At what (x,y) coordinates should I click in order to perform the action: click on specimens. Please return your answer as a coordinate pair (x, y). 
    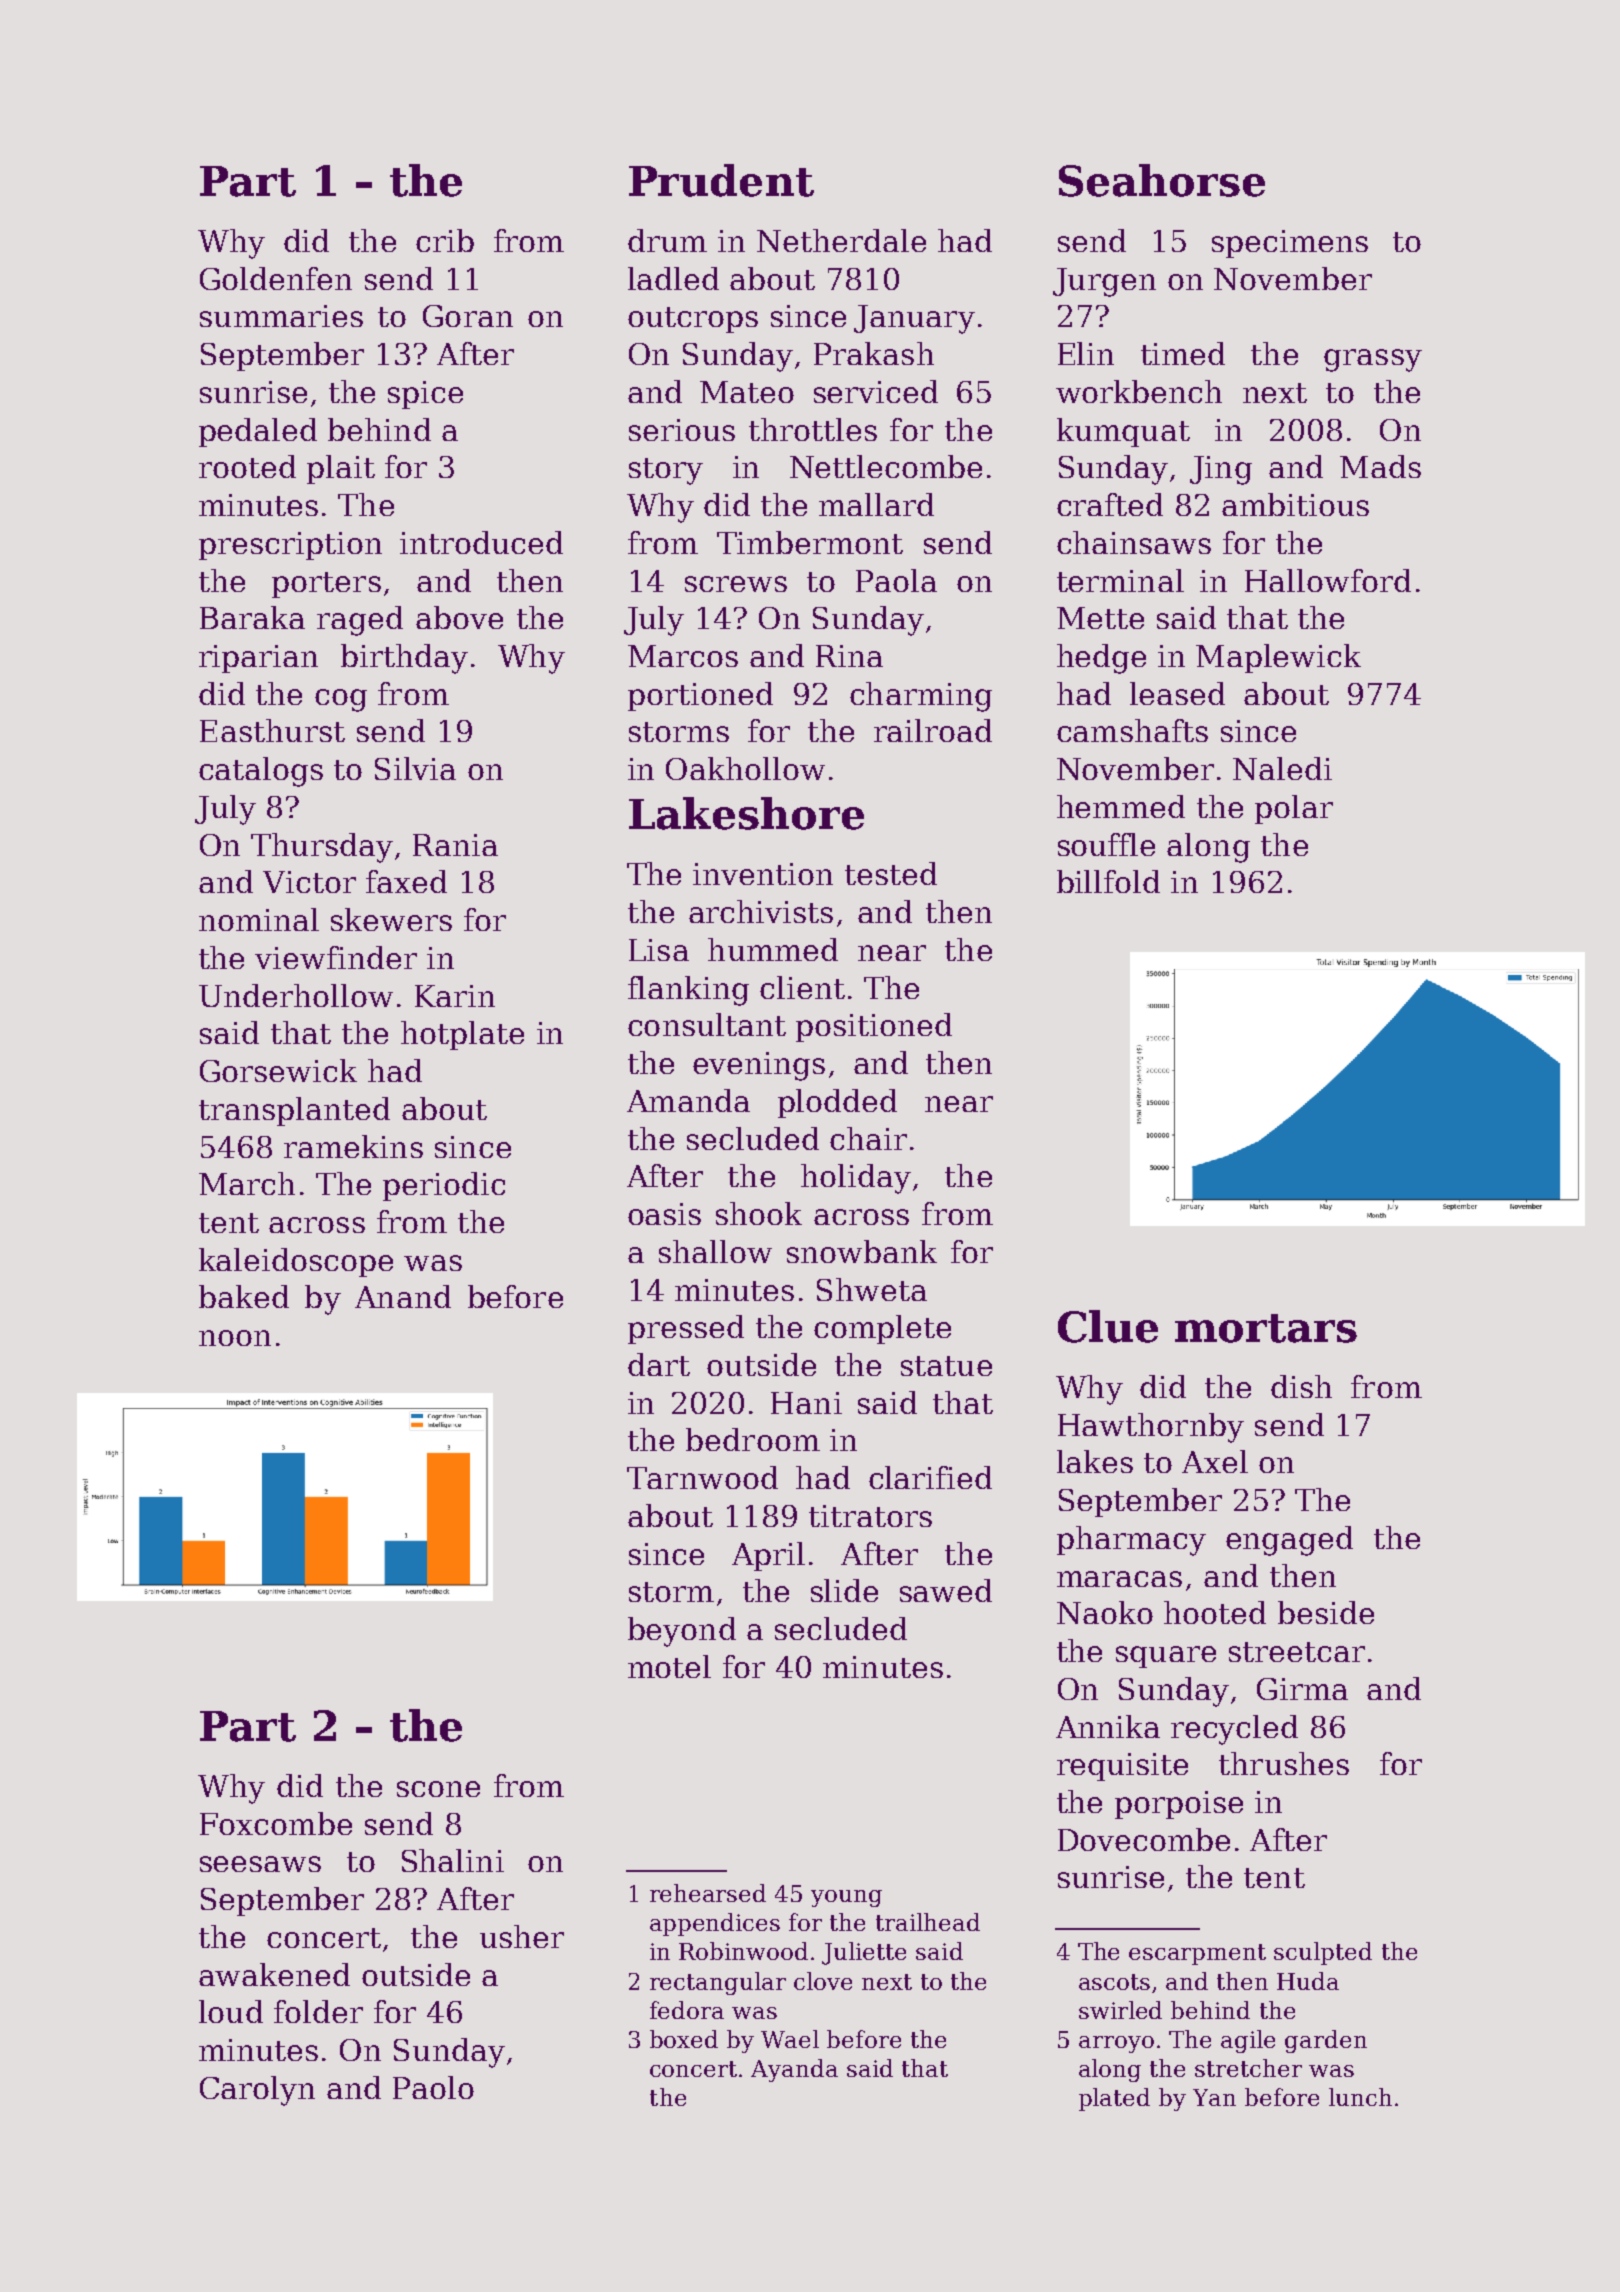
    Looking at the image, I should click on (1290, 244).
